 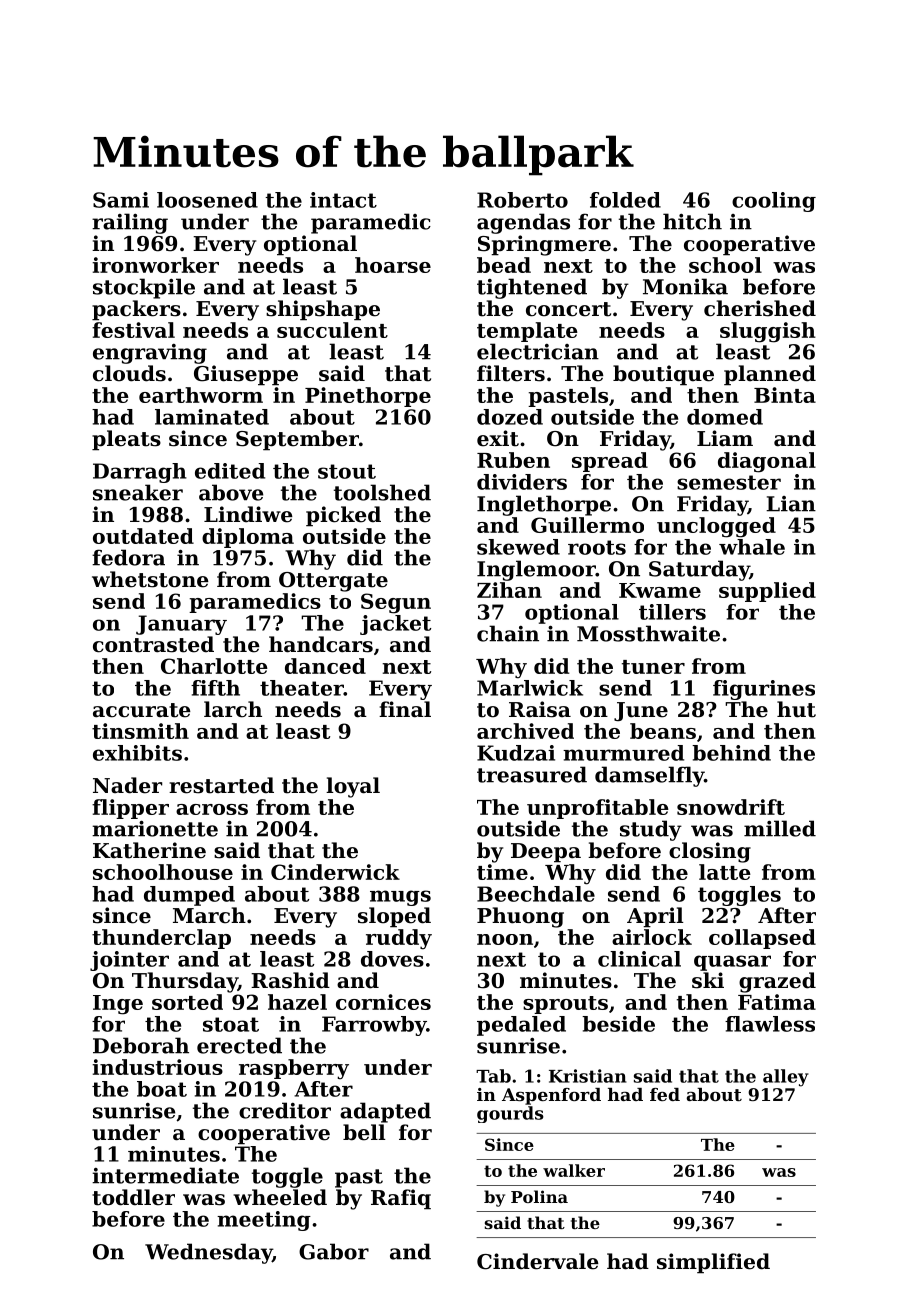 I want to click on stout, so click(x=347, y=471).
